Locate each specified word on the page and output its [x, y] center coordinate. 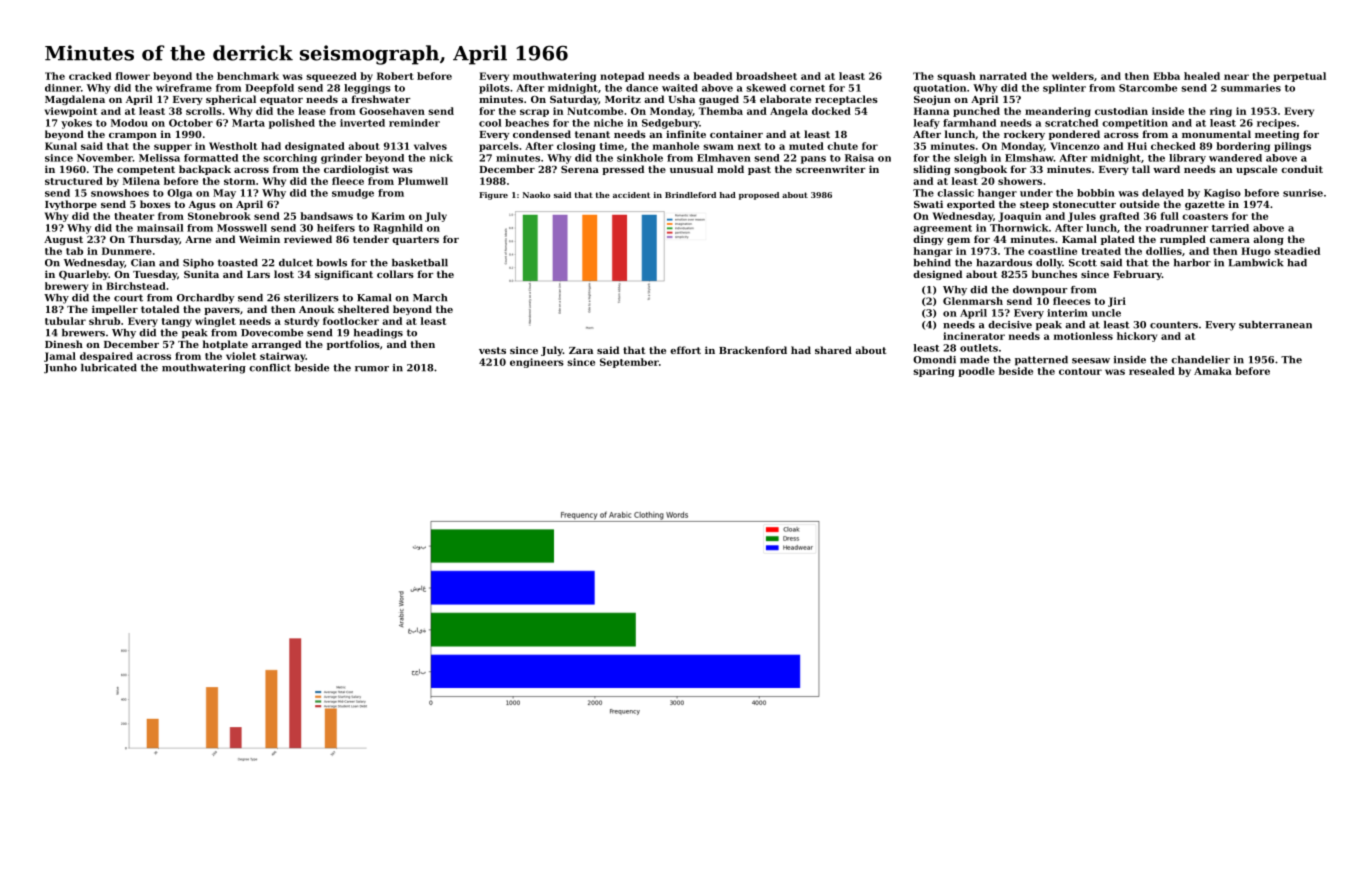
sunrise [1303, 193]
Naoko [536, 195]
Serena [580, 169]
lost [284, 274]
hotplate [225, 345]
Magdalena [75, 100]
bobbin [1096, 193]
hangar [933, 252]
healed [1202, 76]
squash [956, 77]
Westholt [233, 146]
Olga [179, 194]
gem [958, 241]
